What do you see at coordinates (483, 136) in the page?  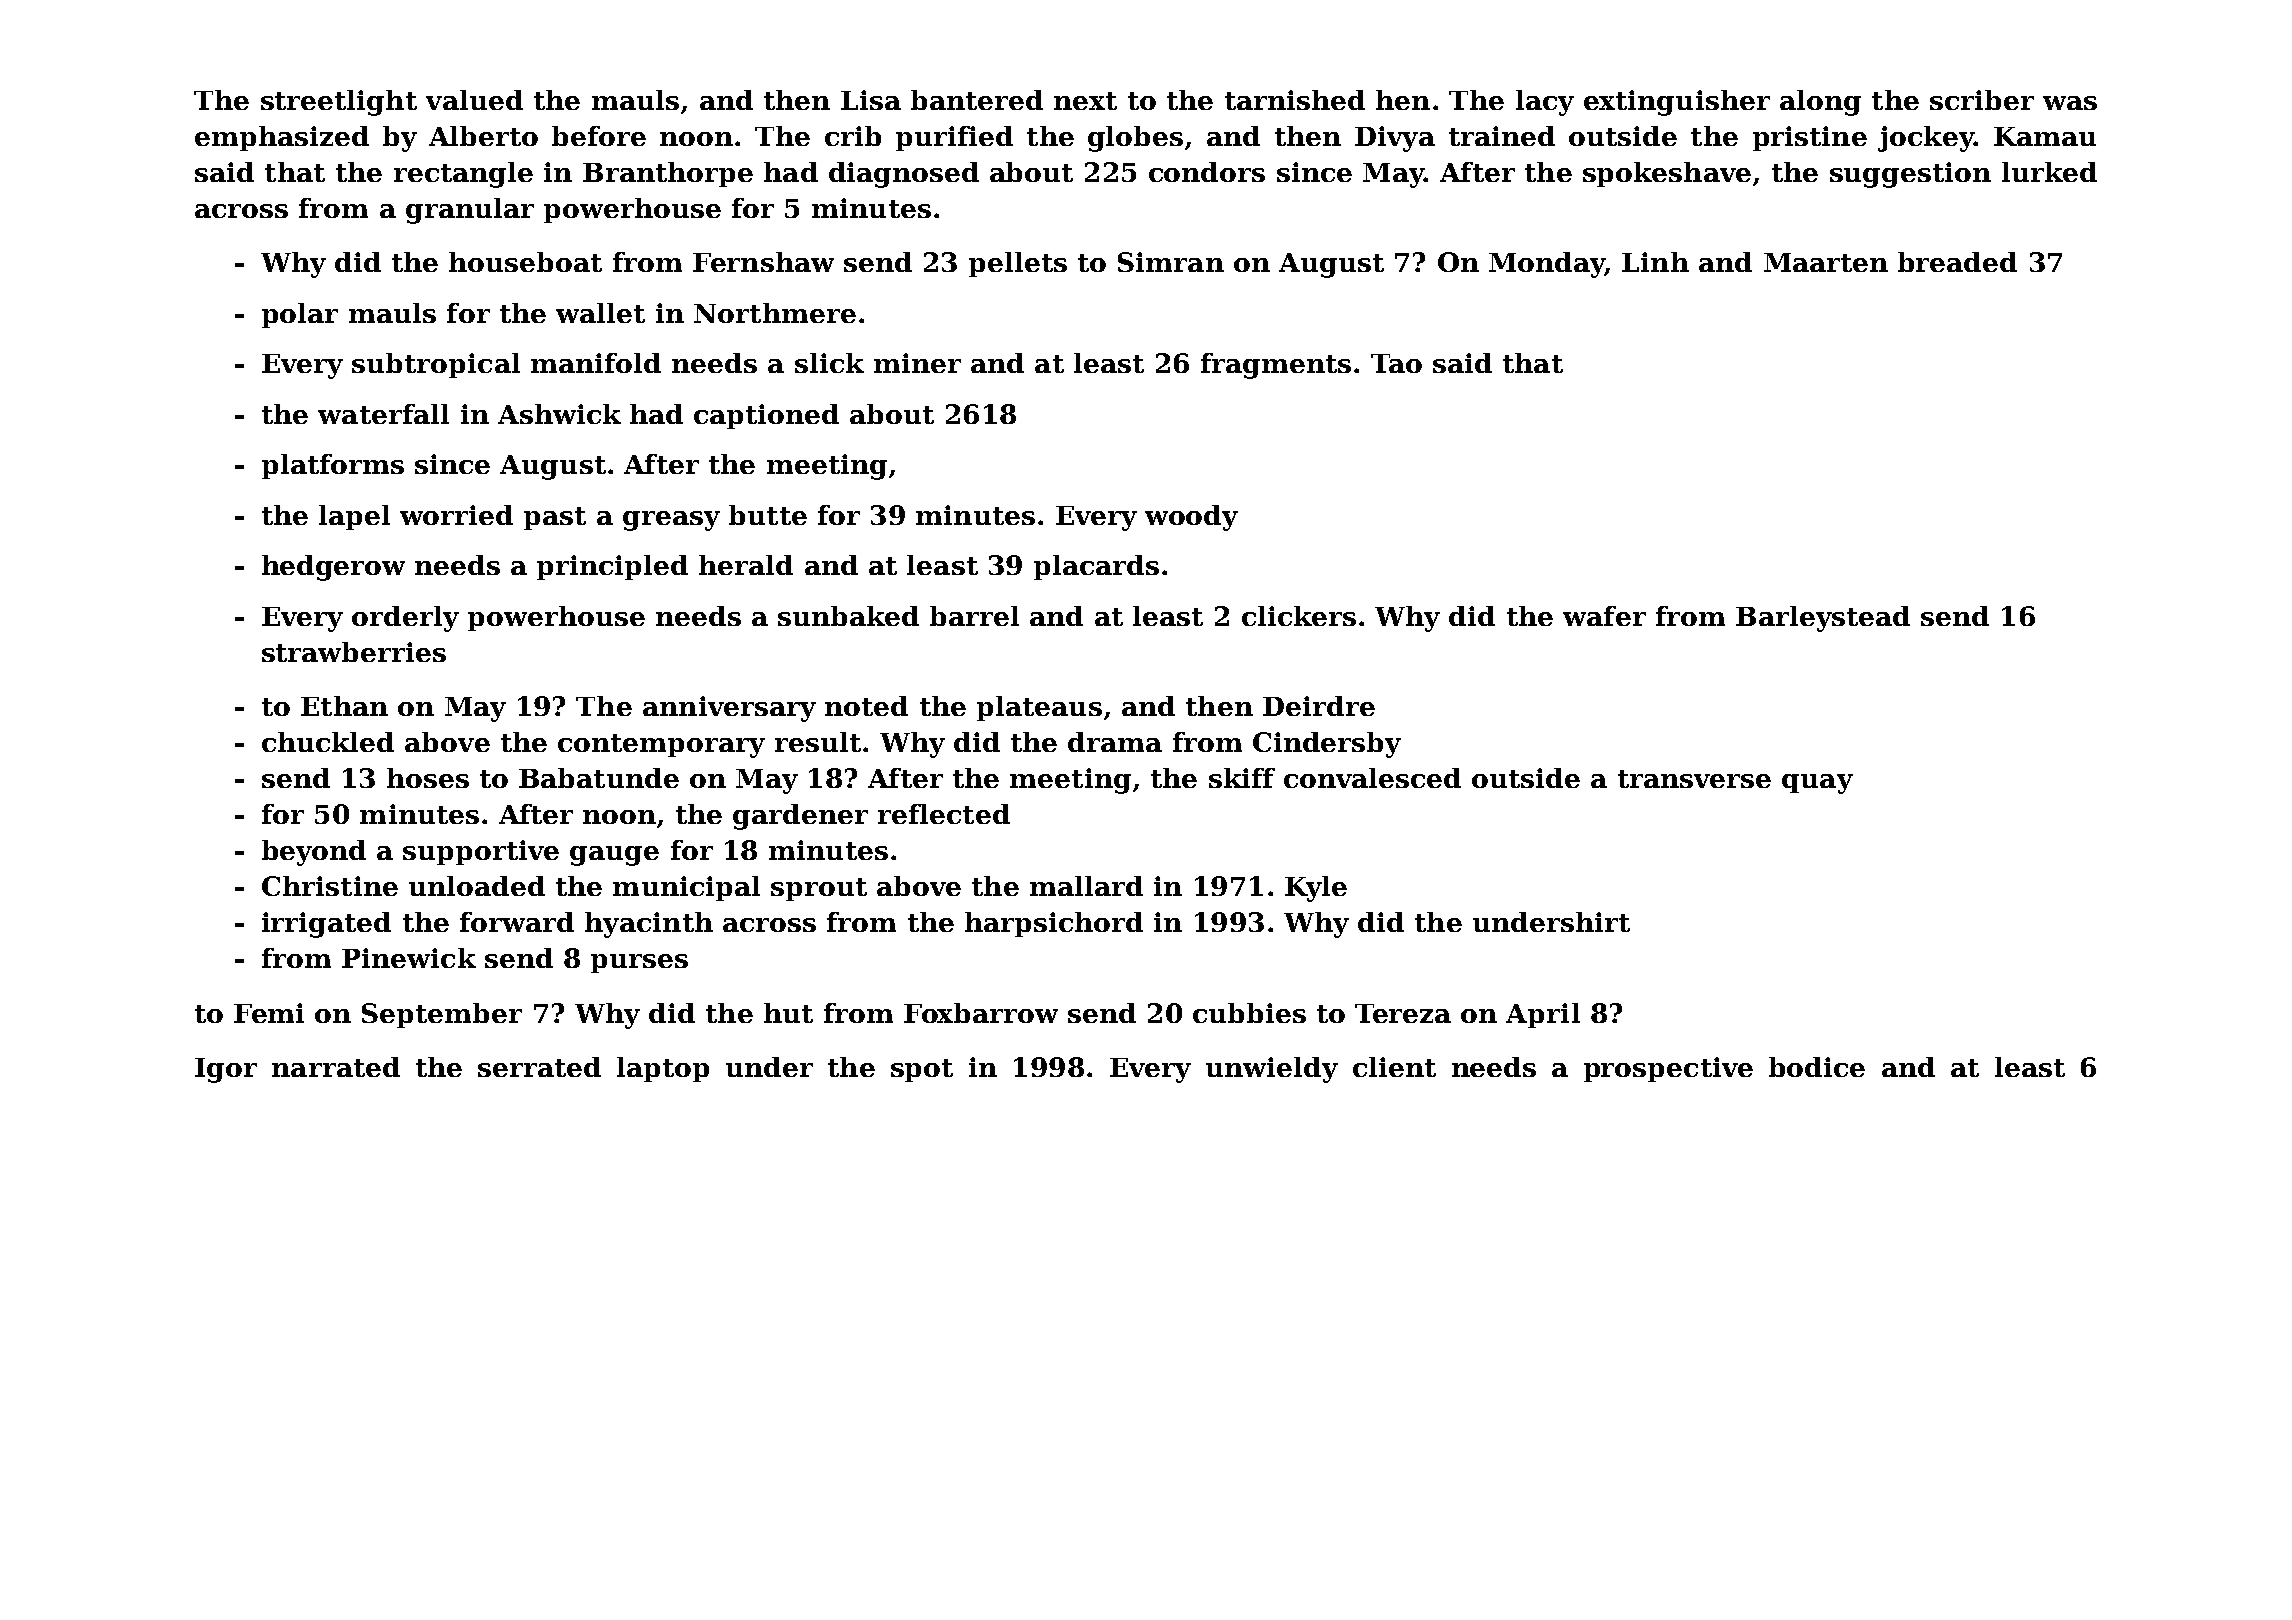 I see `Alberto` at bounding box center [483, 136].
